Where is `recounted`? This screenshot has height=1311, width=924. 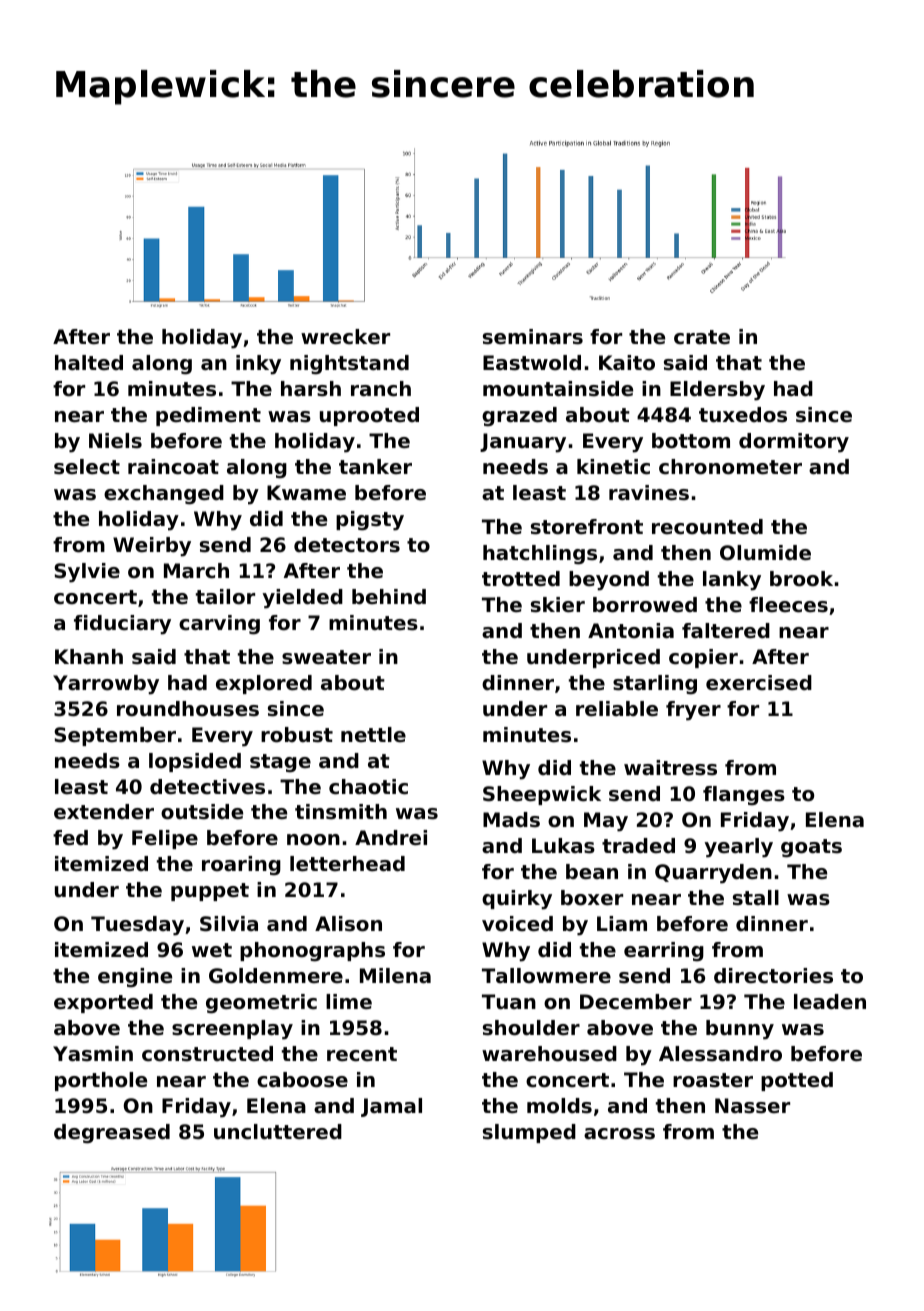
recounted is located at coordinates (707, 527).
